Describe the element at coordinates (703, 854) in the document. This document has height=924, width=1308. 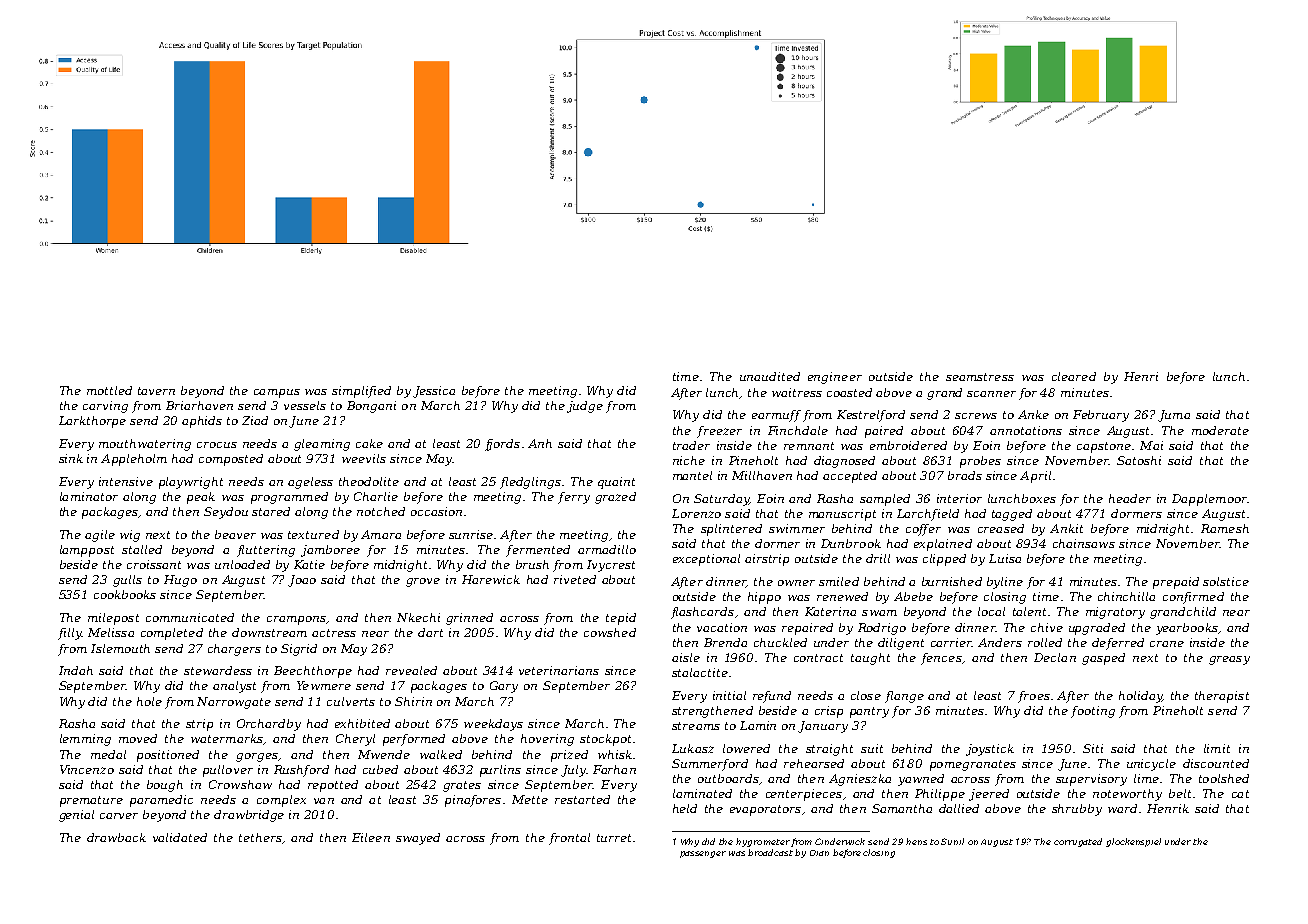
I see `passenger` at that location.
